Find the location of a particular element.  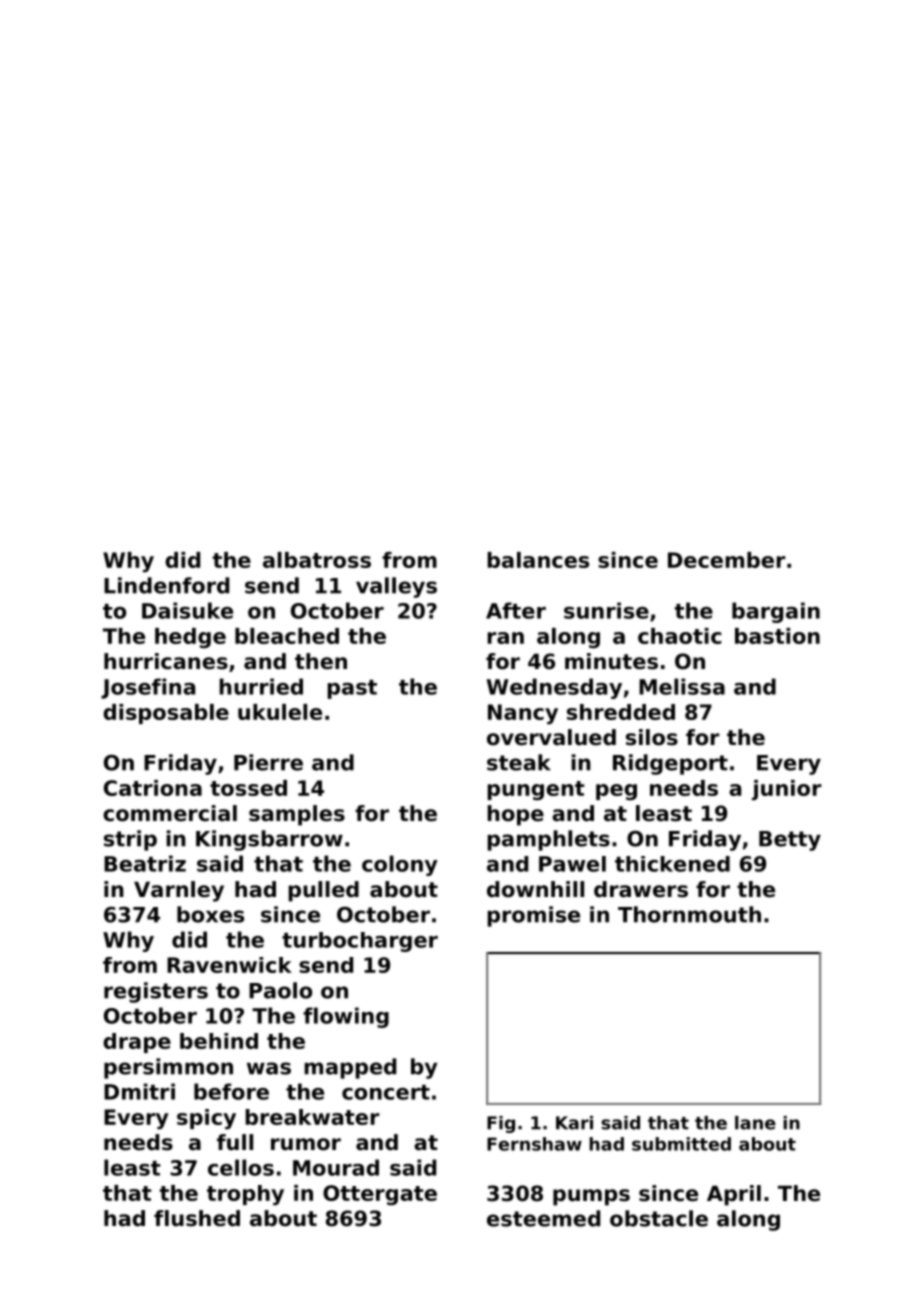

Lindenford is located at coordinates (166, 585).
